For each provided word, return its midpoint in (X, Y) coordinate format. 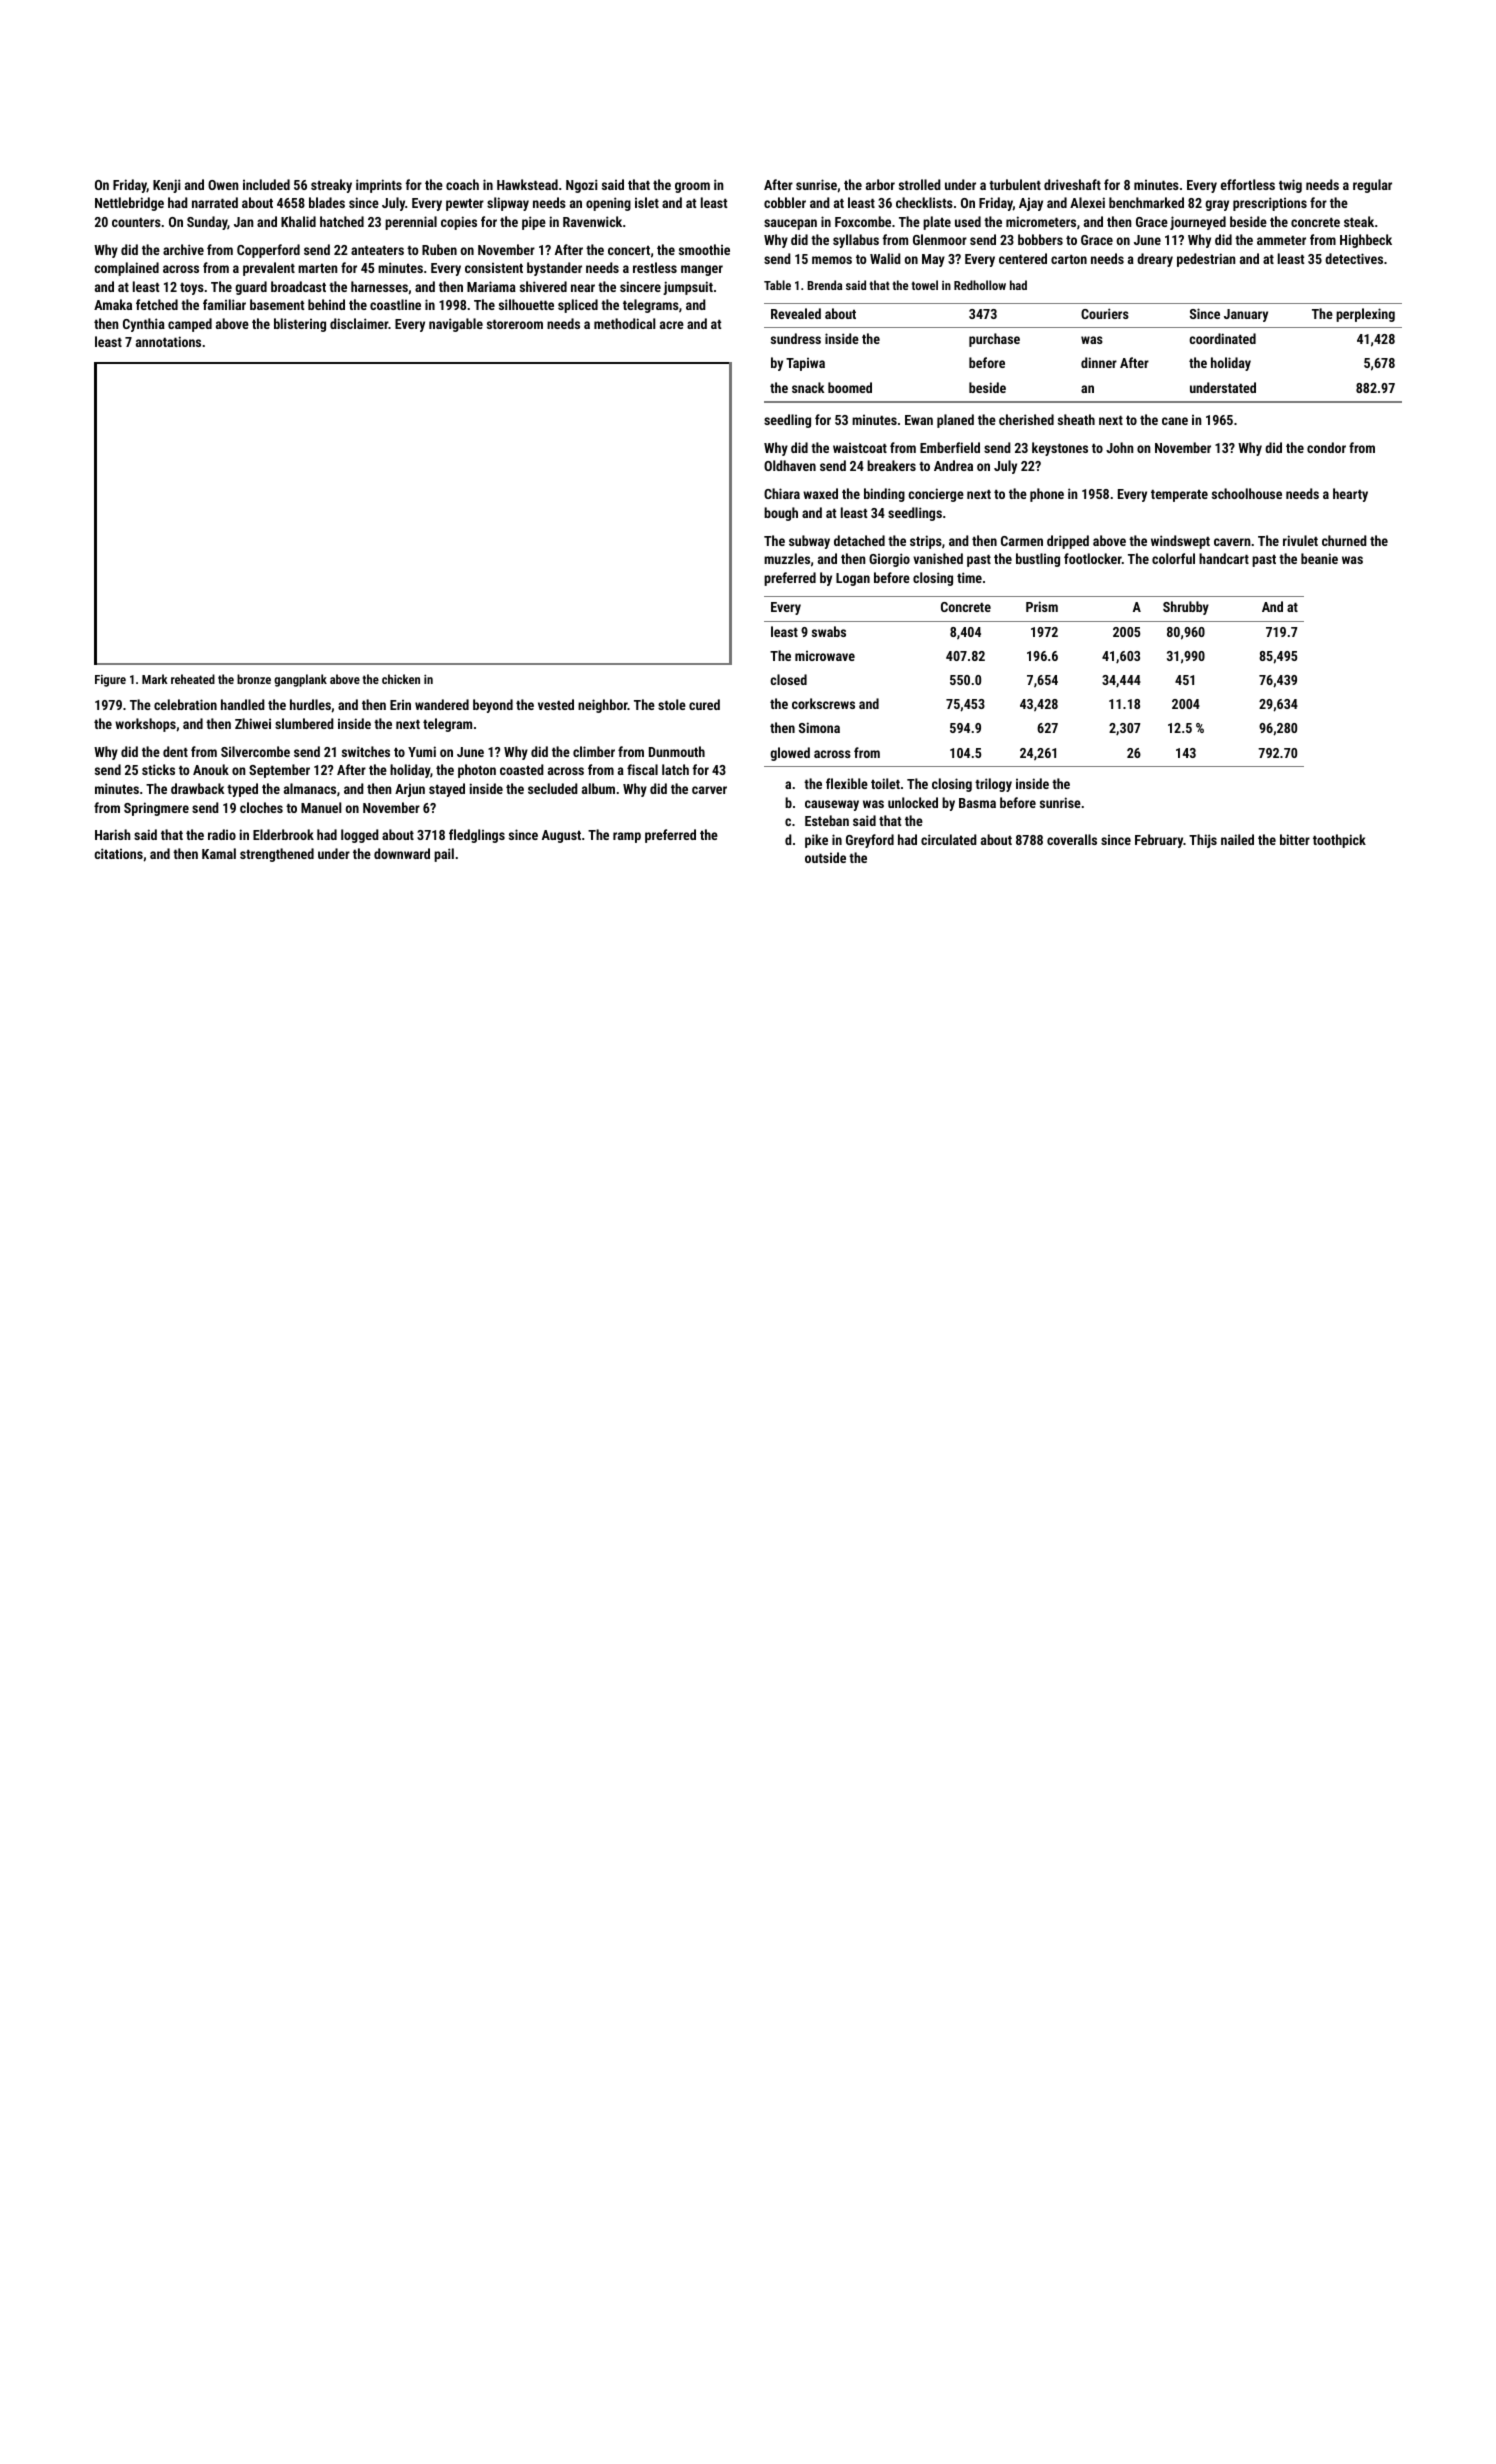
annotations (168, 341)
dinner (1099, 362)
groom (692, 187)
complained (126, 269)
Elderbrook (283, 834)
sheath (1076, 419)
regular (1372, 186)
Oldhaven (790, 465)
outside (825, 857)
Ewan (919, 420)
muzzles (787, 558)
